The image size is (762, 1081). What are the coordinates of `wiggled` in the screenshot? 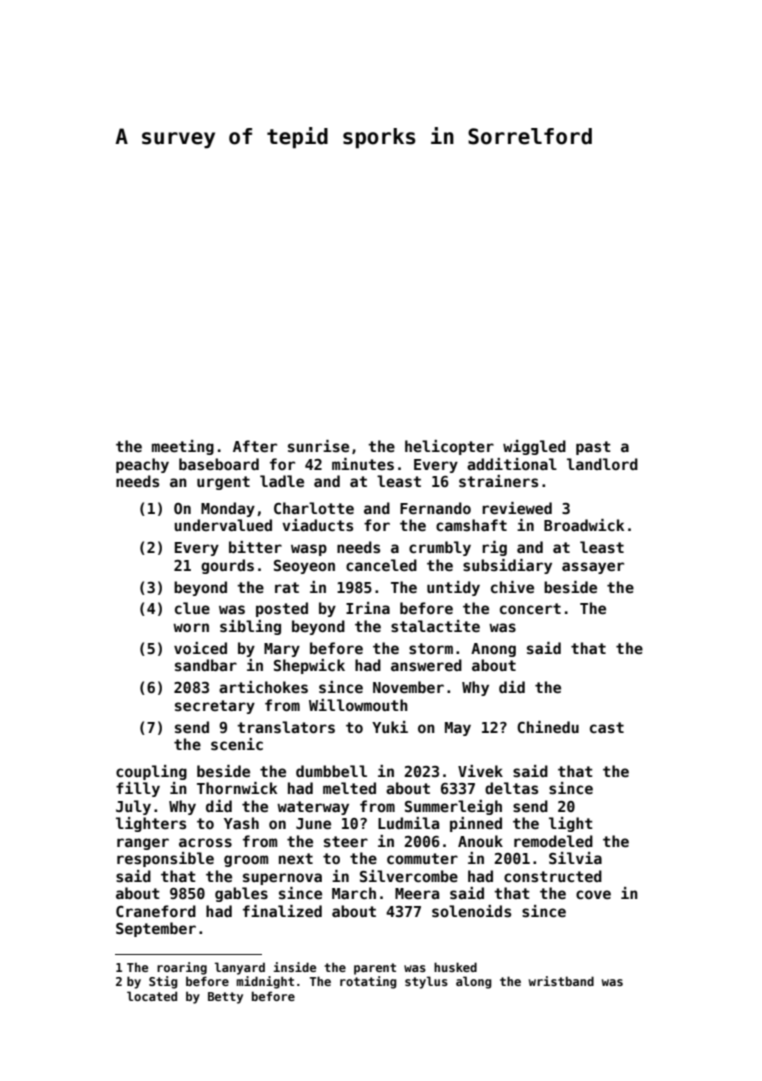 It's located at (534, 447).
